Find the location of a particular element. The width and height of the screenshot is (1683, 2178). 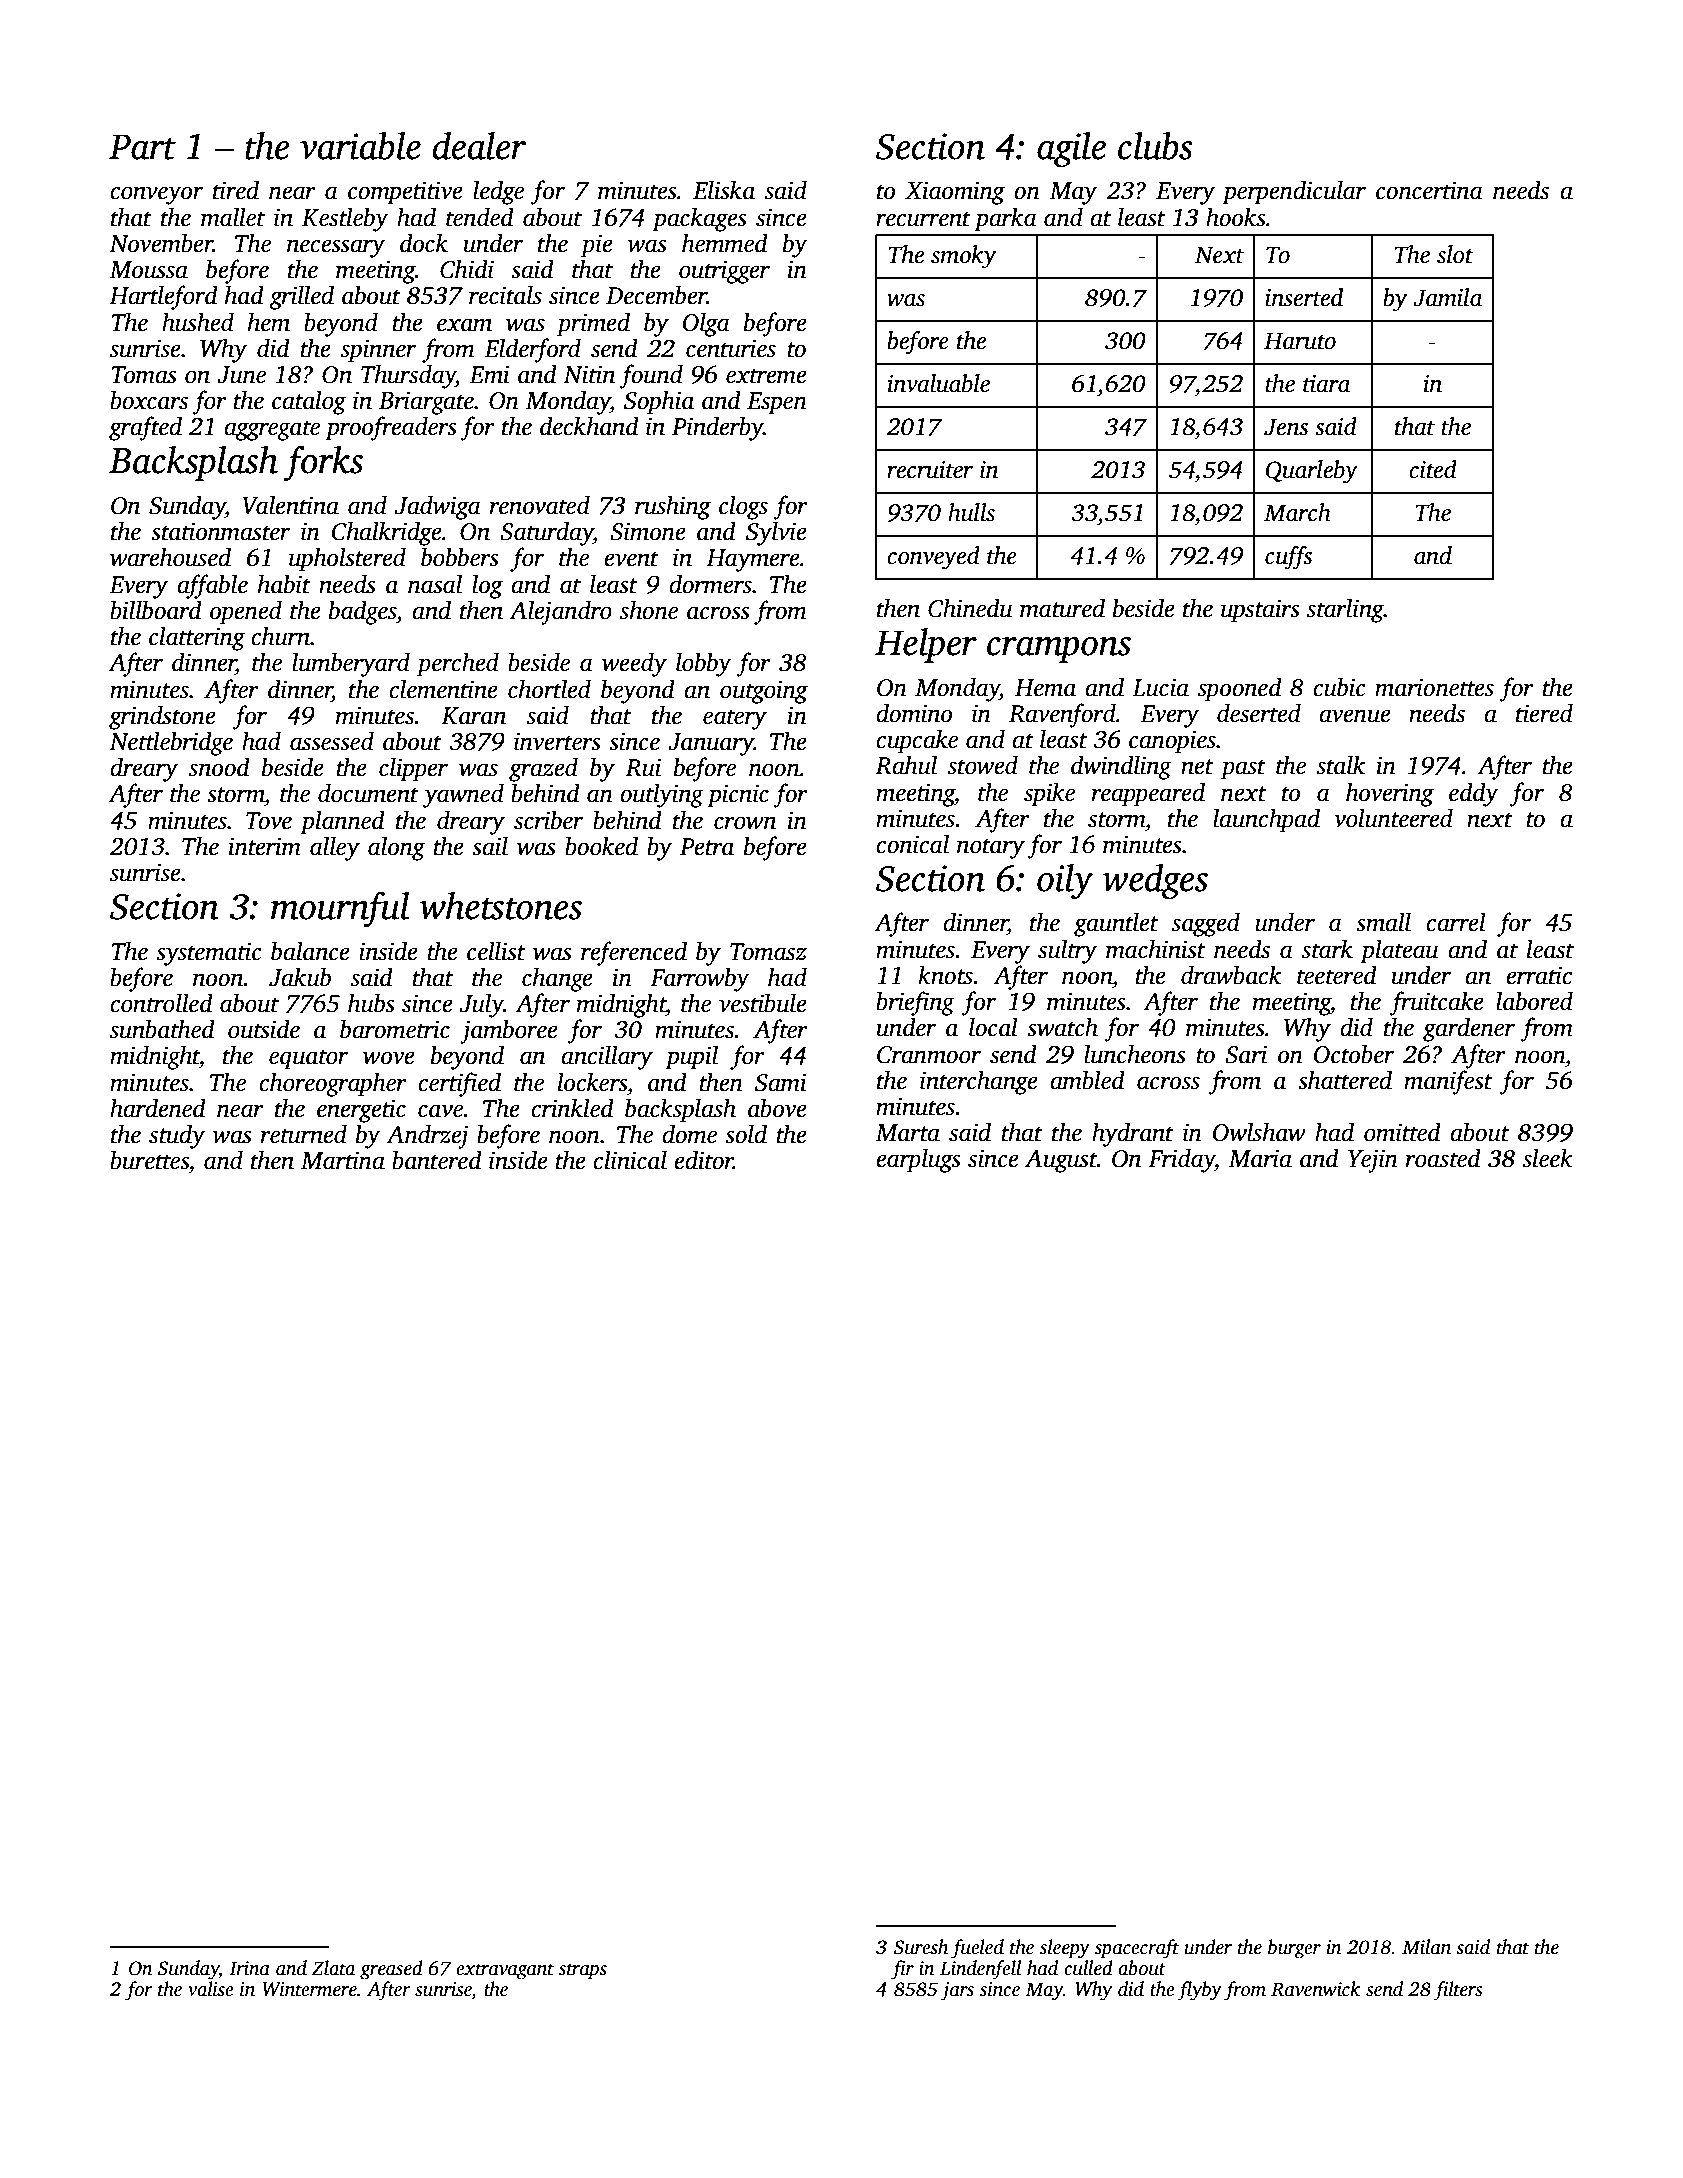

Part is located at coordinates (142, 147).
